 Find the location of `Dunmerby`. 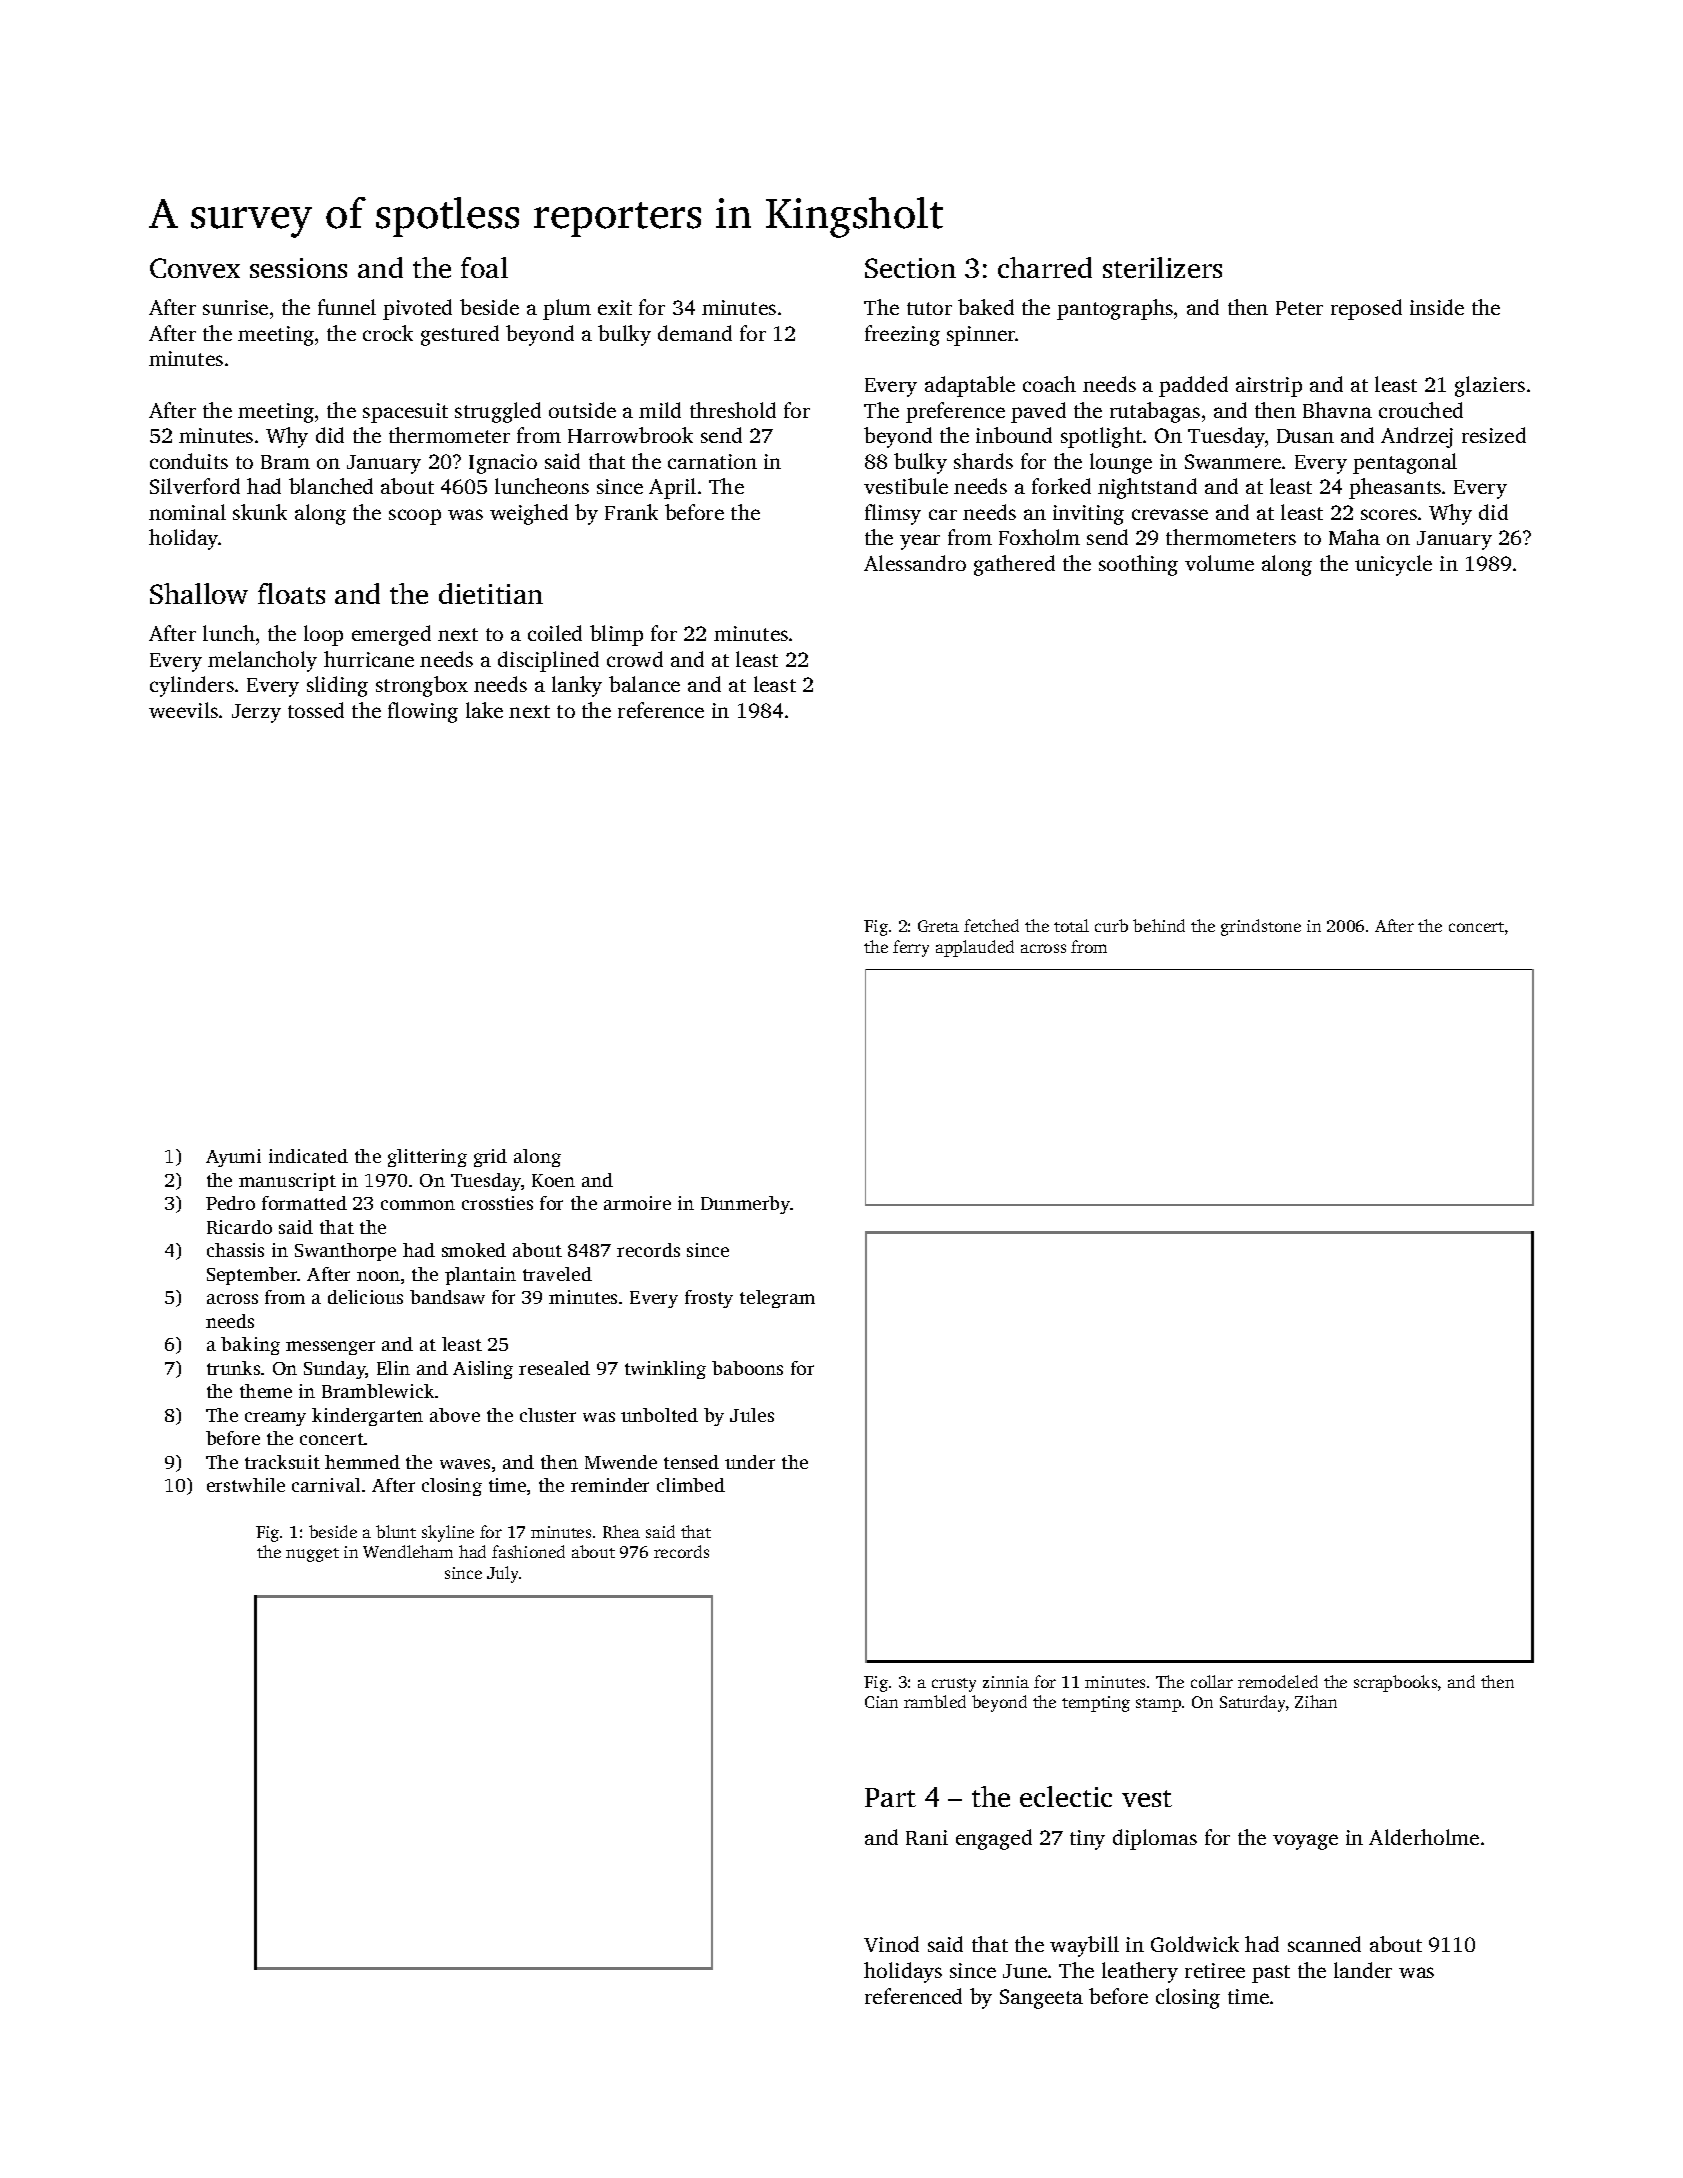

Dunmerby is located at coordinates (746, 1205).
